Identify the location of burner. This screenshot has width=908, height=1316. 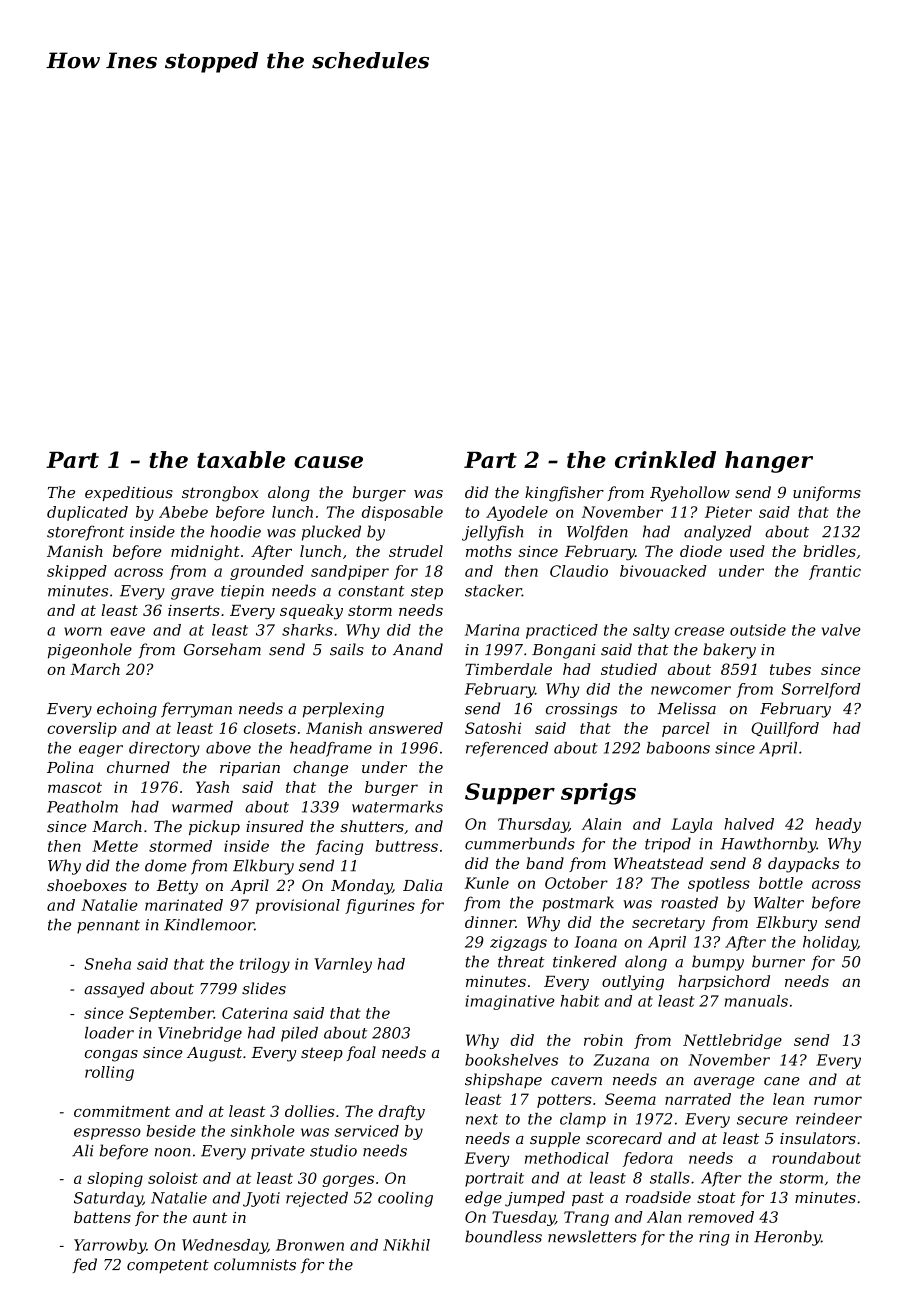
(778, 961).
